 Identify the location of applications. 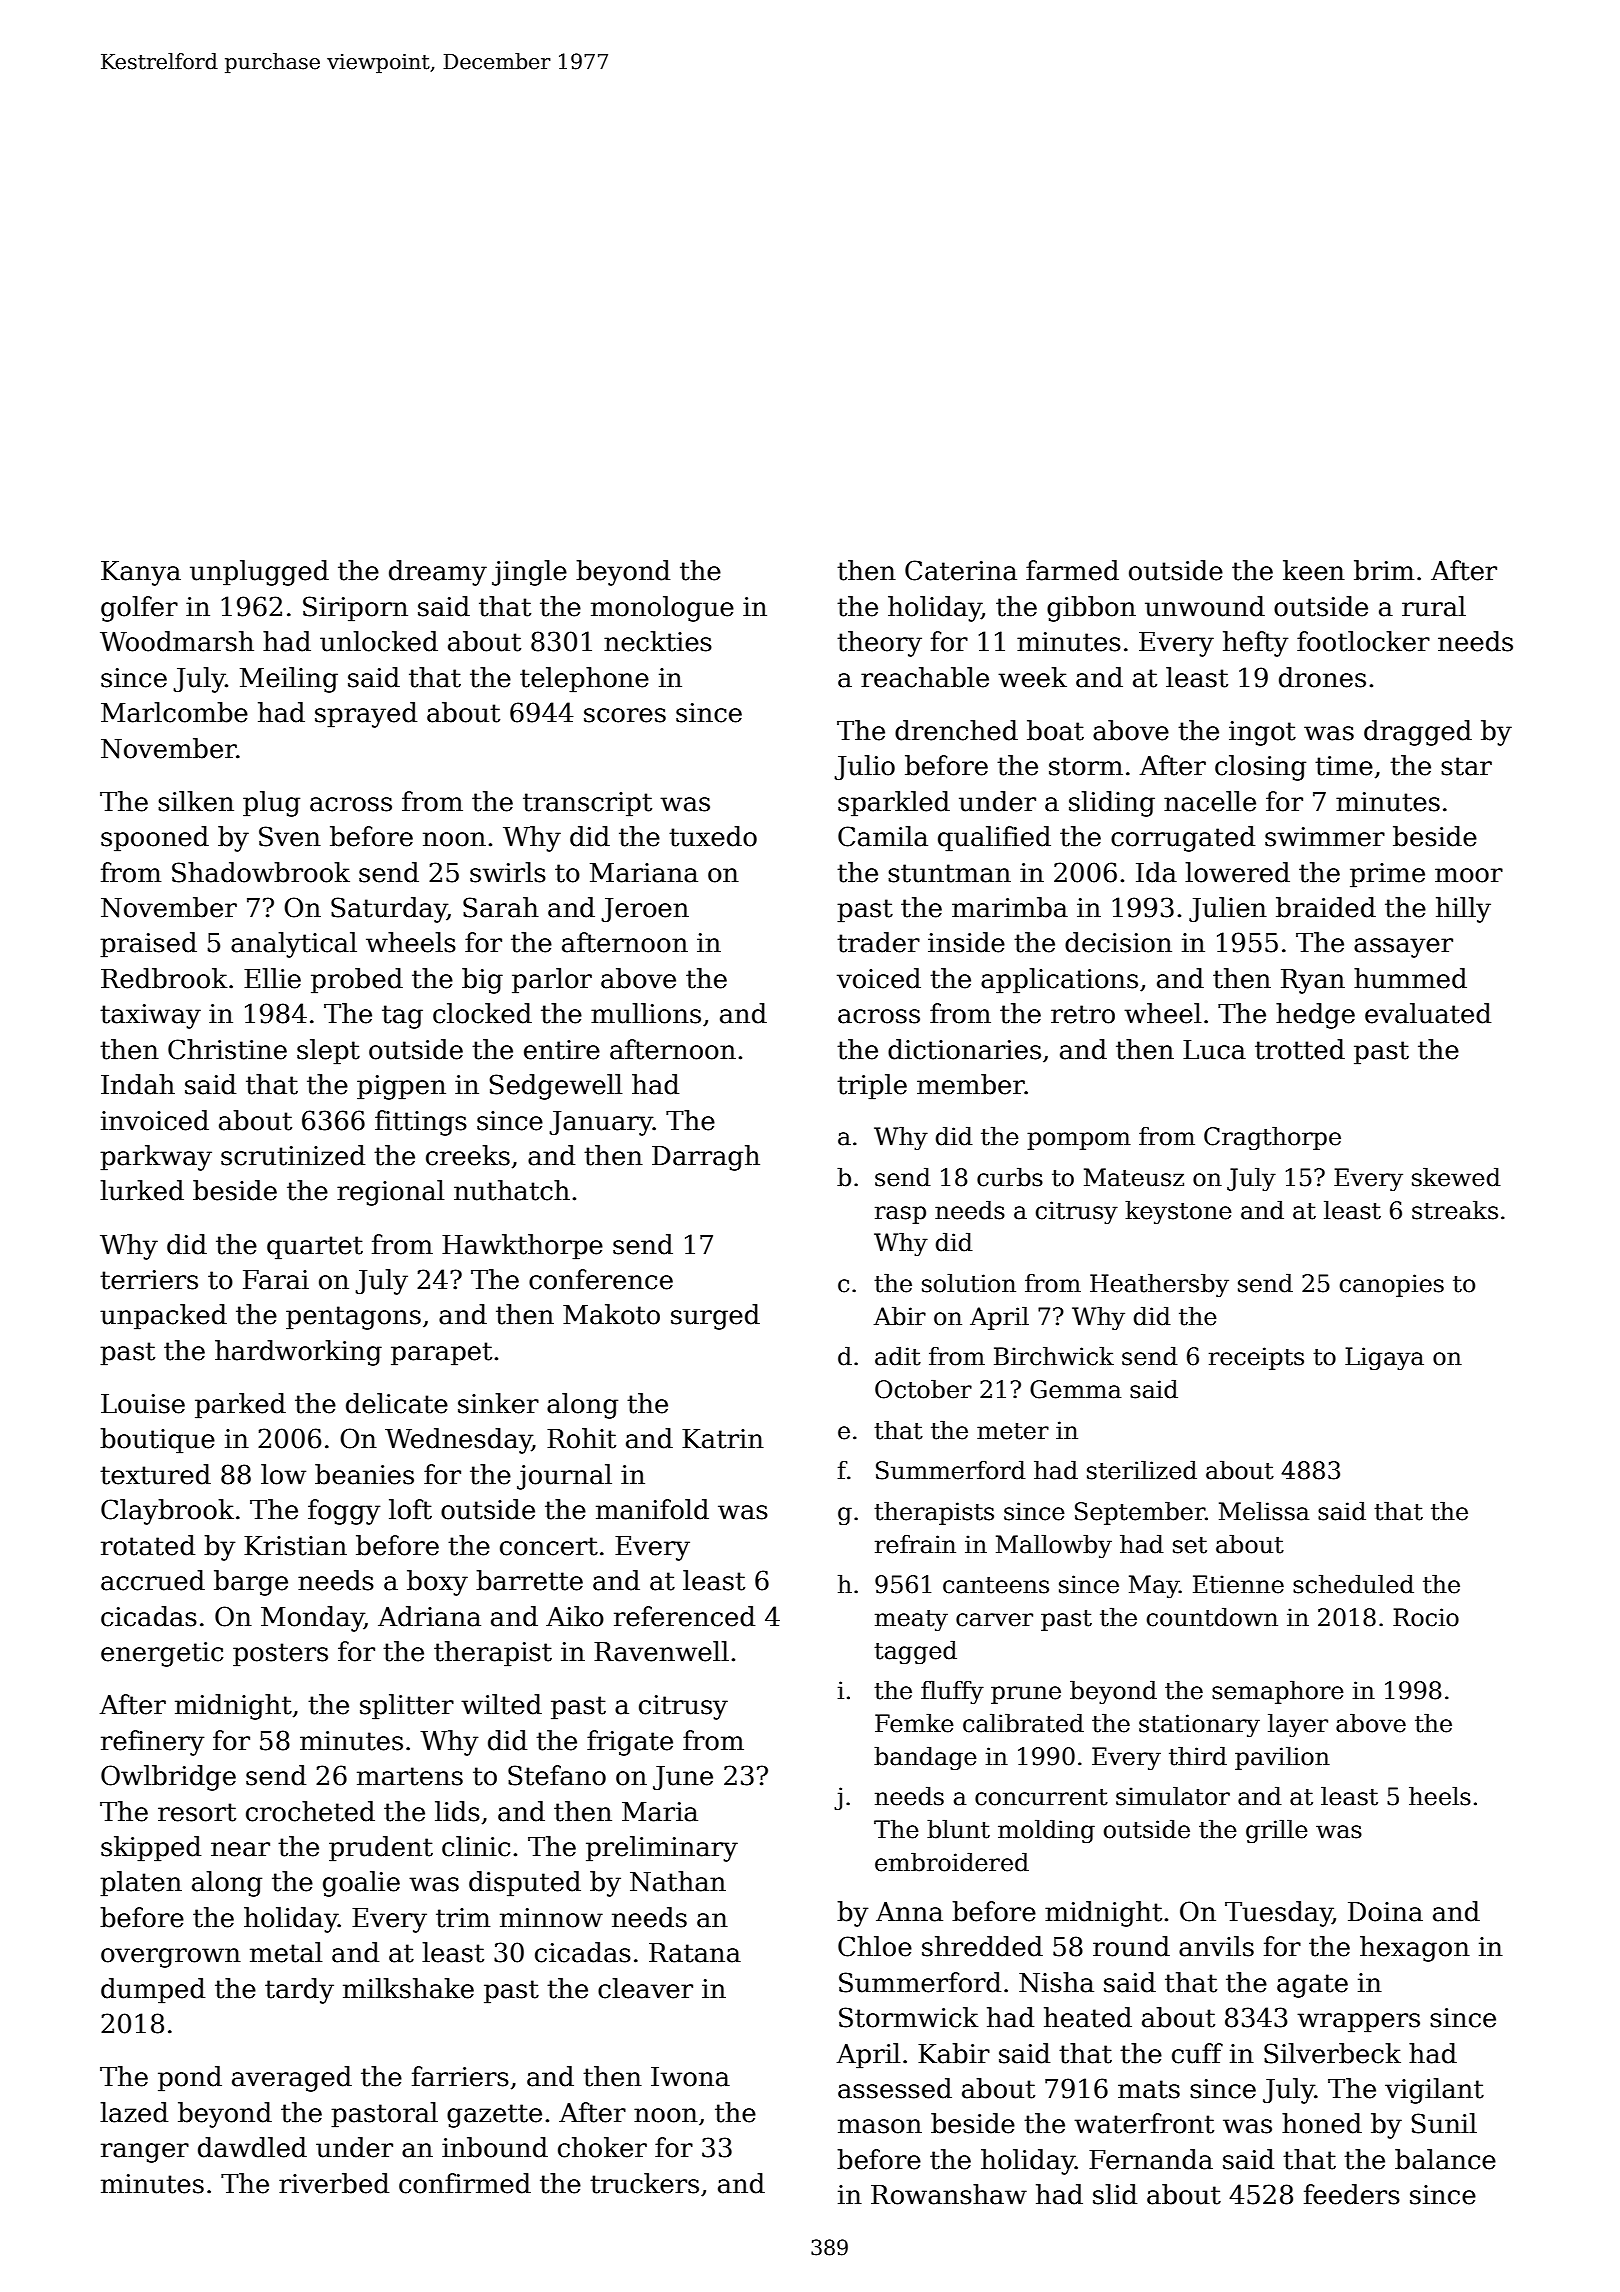
(1059, 981).
